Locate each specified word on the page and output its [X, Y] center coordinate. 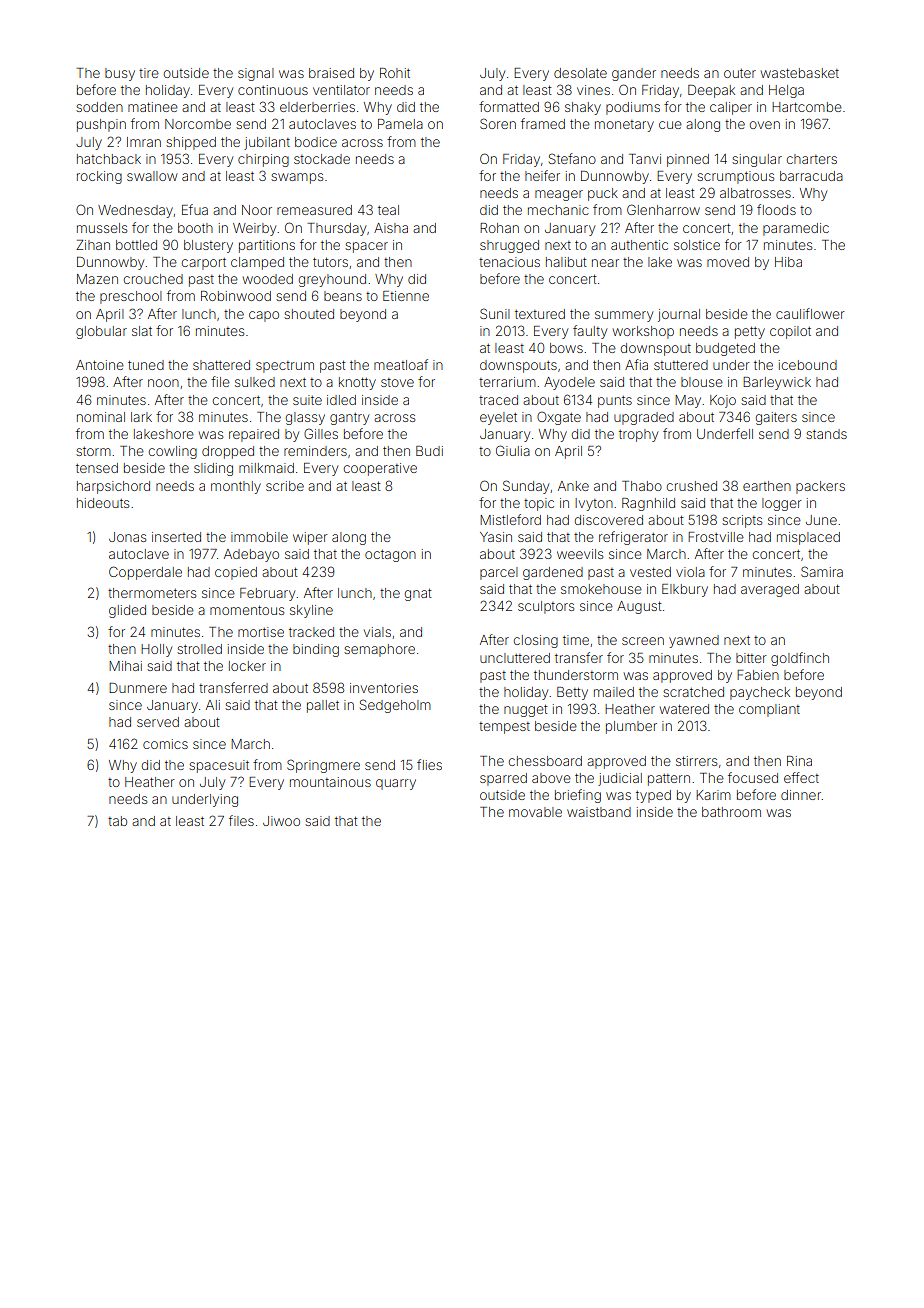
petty [750, 332]
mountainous [330, 782]
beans [343, 296]
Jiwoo [281, 821]
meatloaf [401, 364]
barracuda [811, 176]
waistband [599, 812]
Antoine [100, 365]
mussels [102, 228]
